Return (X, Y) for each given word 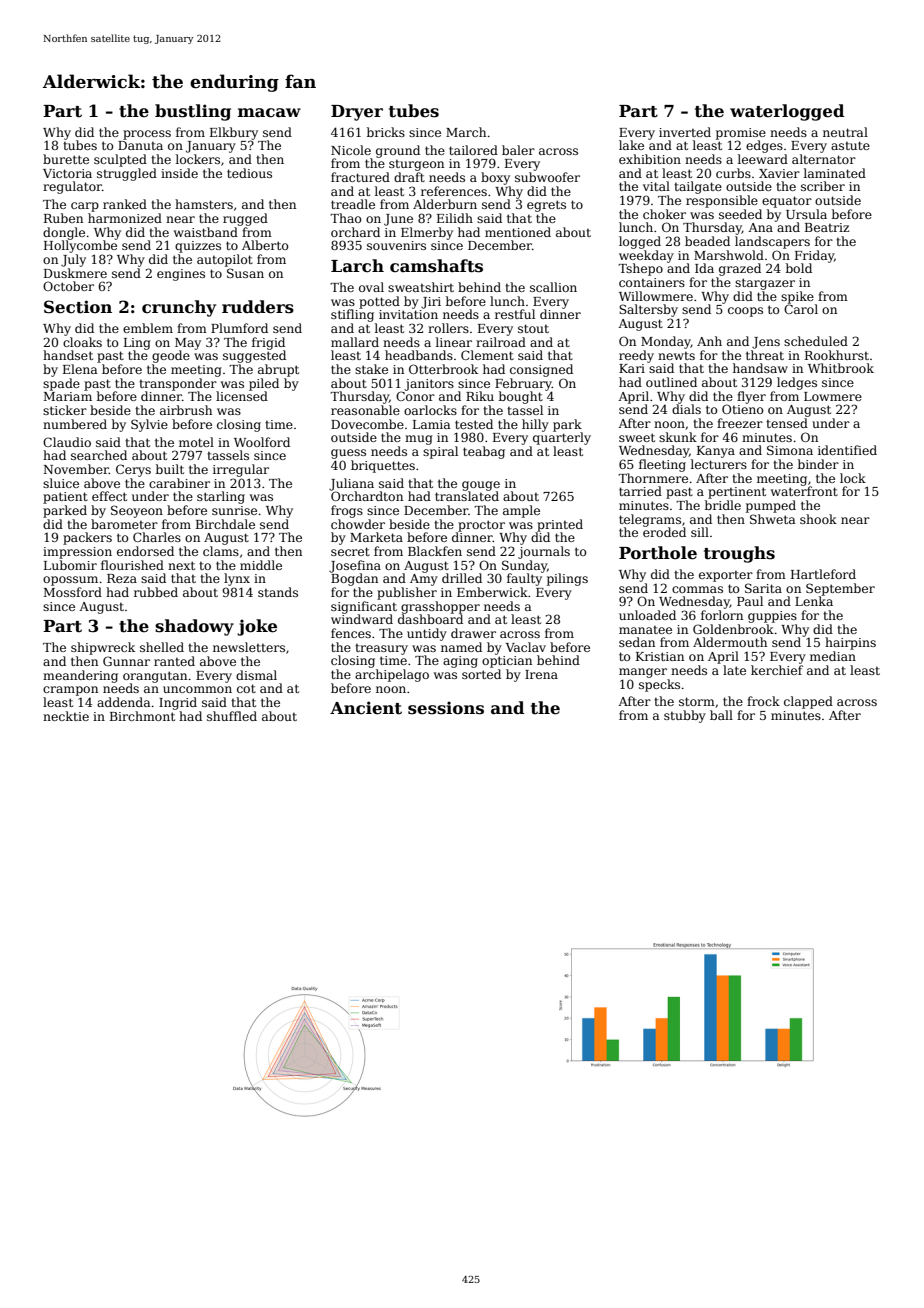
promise (741, 134)
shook (818, 519)
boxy (495, 178)
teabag (484, 452)
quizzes (198, 247)
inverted (685, 132)
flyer (751, 397)
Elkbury (234, 133)
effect (109, 496)
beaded (707, 241)
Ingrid (178, 703)
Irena (541, 674)
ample (521, 511)
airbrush (186, 410)
